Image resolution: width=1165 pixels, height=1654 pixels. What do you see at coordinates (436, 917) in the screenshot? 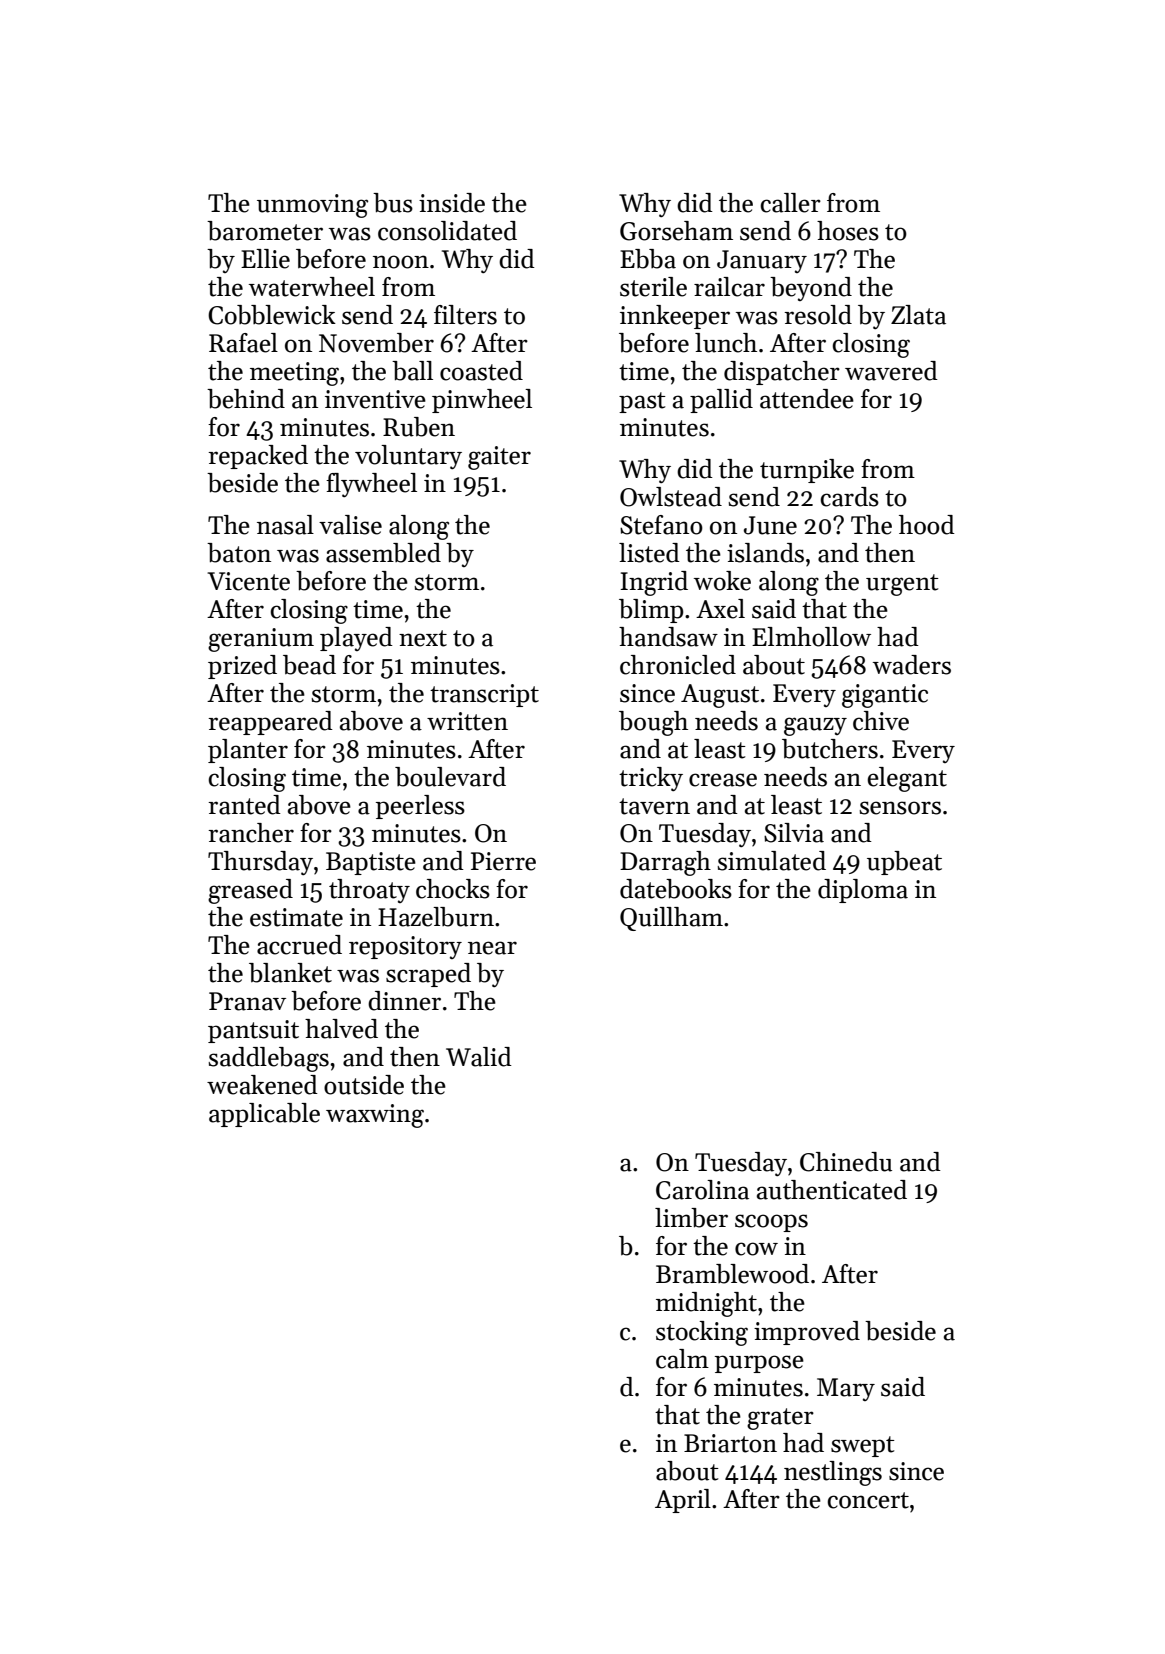
I see `Hazelburn` at bounding box center [436, 917].
